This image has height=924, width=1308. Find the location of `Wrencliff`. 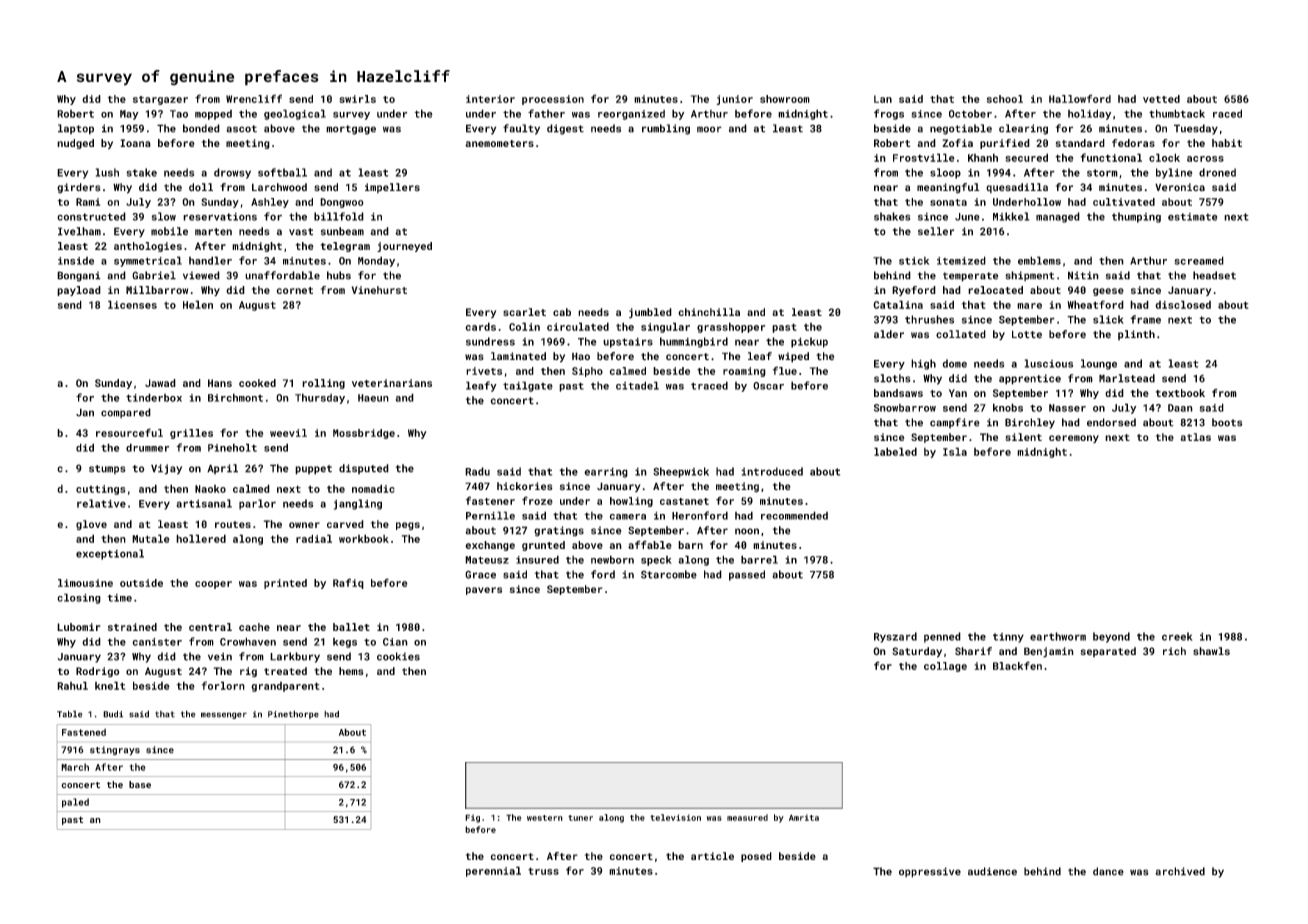

Wrencliff is located at coordinates (254, 98).
